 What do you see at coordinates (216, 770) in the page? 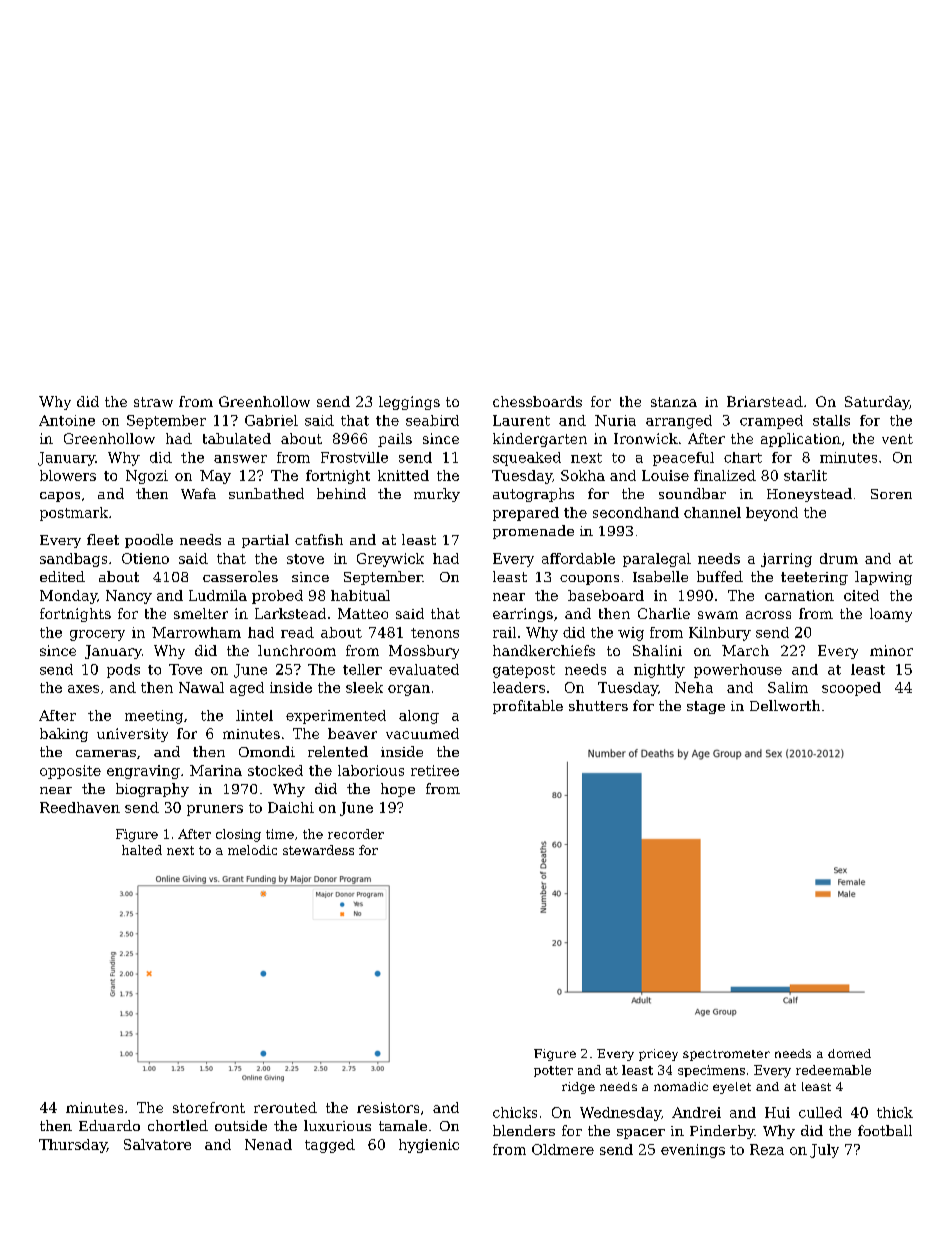
I see `Marina` at bounding box center [216, 770].
